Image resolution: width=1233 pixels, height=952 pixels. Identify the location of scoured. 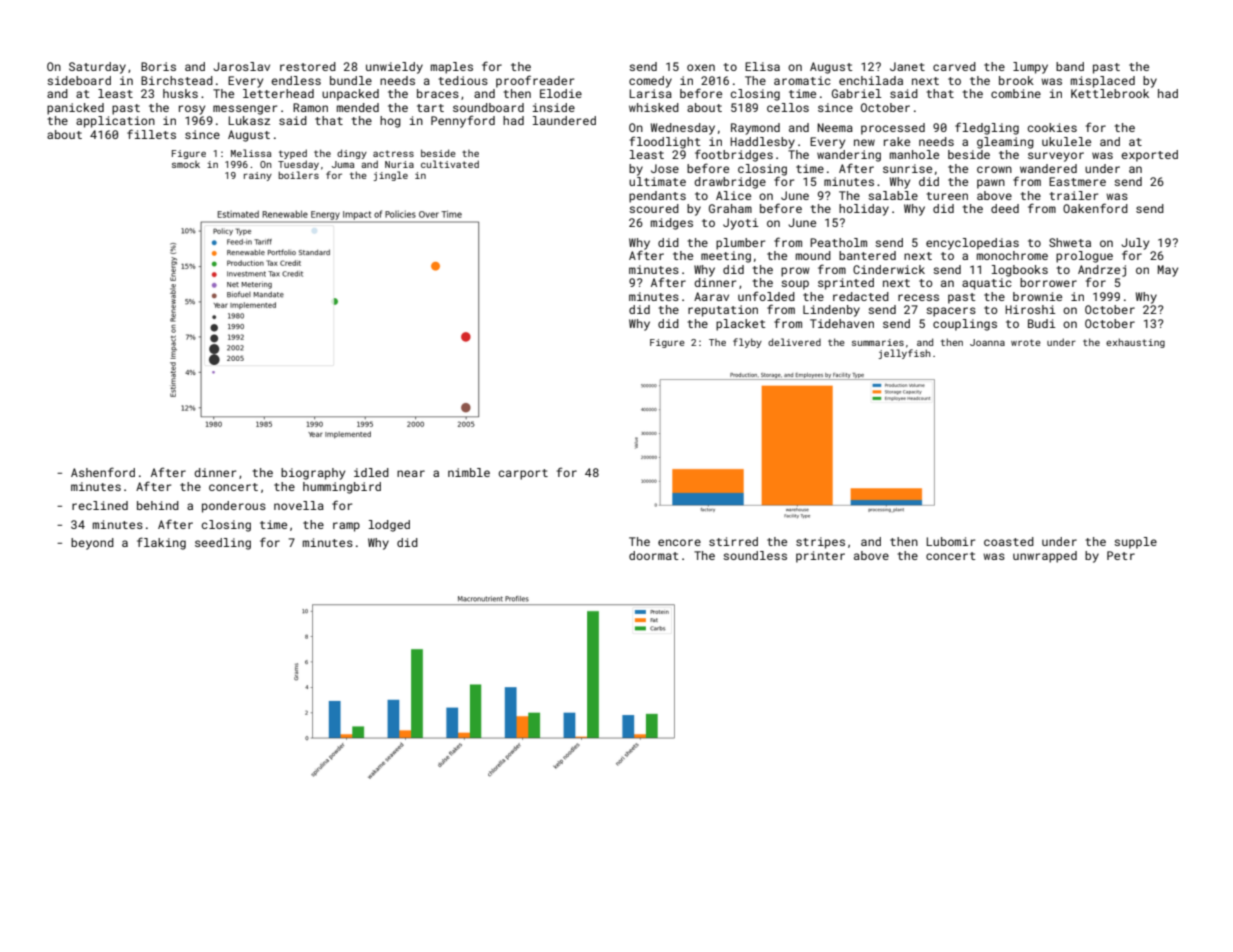
(654, 208).
